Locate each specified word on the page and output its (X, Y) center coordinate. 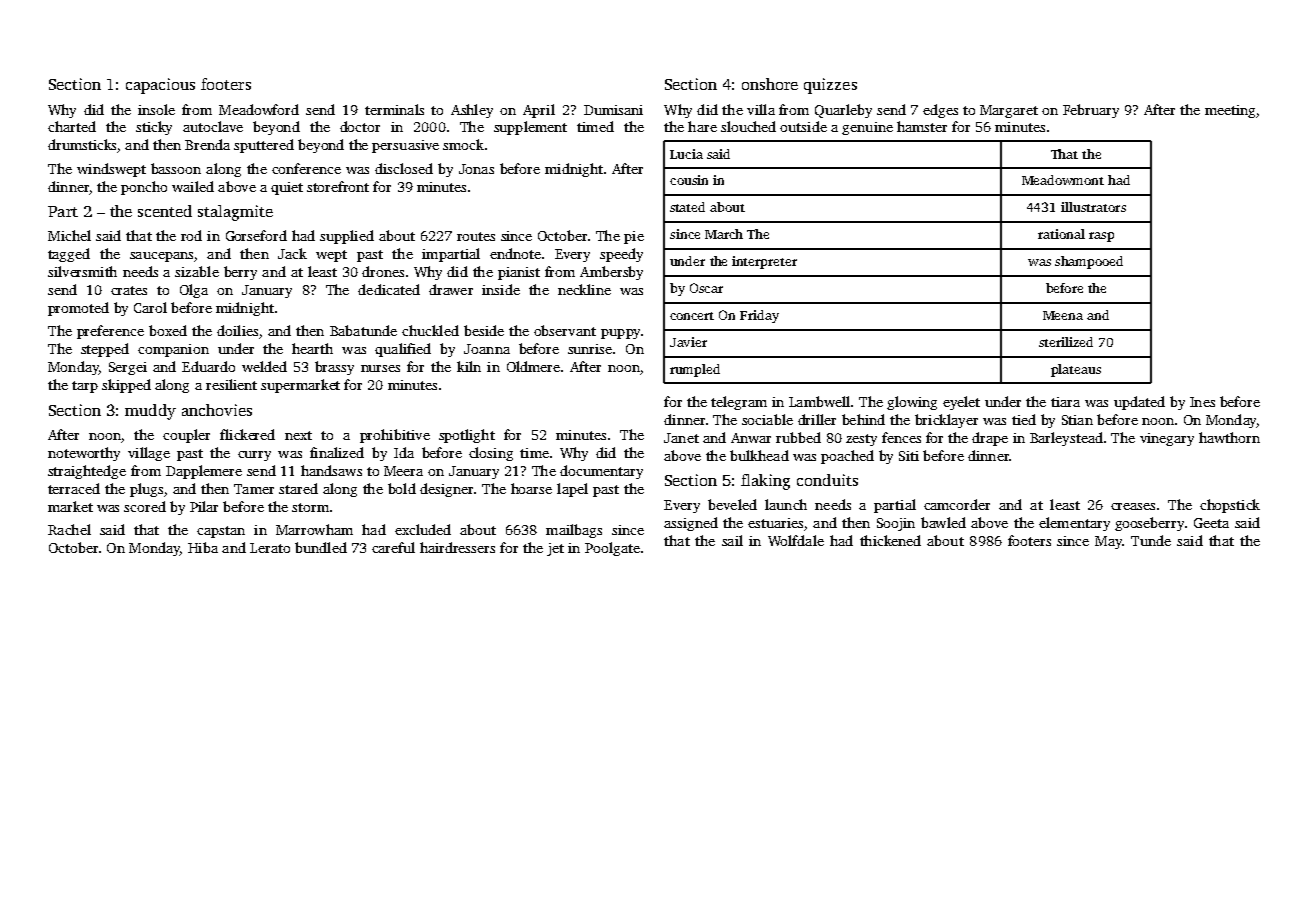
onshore (770, 84)
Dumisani (613, 110)
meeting (1230, 111)
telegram (739, 403)
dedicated (389, 289)
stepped (105, 350)
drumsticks (82, 144)
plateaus (1076, 370)
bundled (321, 547)
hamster (922, 126)
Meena (1063, 315)
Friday (759, 316)
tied (1024, 419)
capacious (160, 86)
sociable (767, 419)
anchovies (217, 410)
